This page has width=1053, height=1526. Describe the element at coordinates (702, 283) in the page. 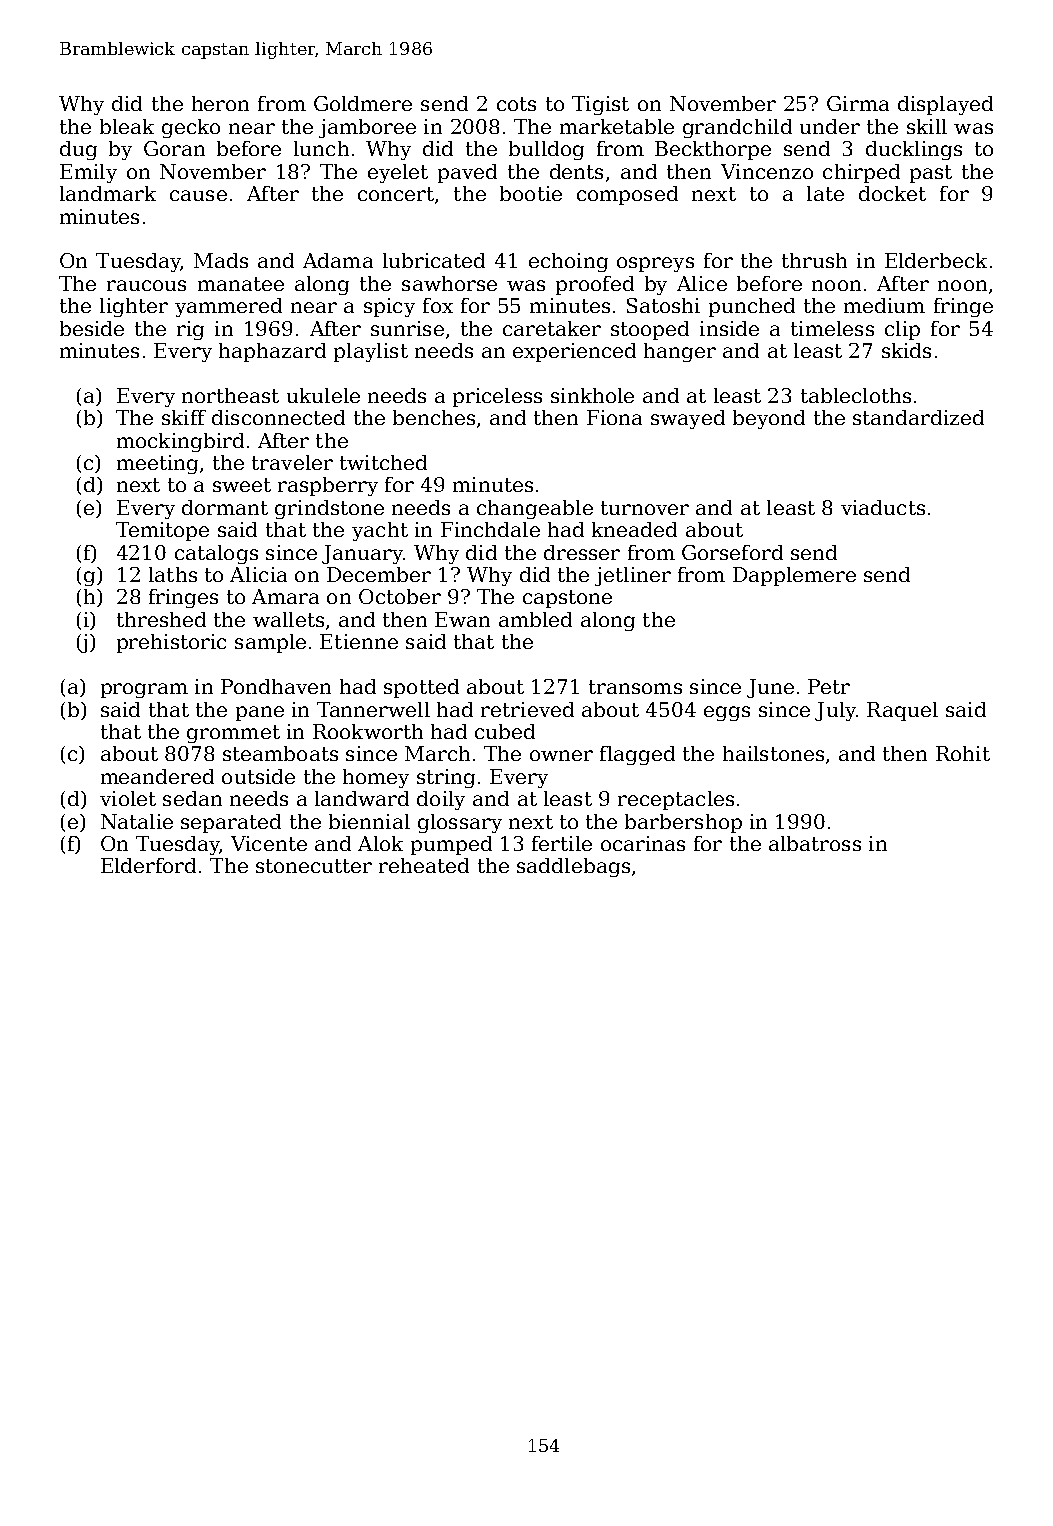

I see `Alice` at that location.
